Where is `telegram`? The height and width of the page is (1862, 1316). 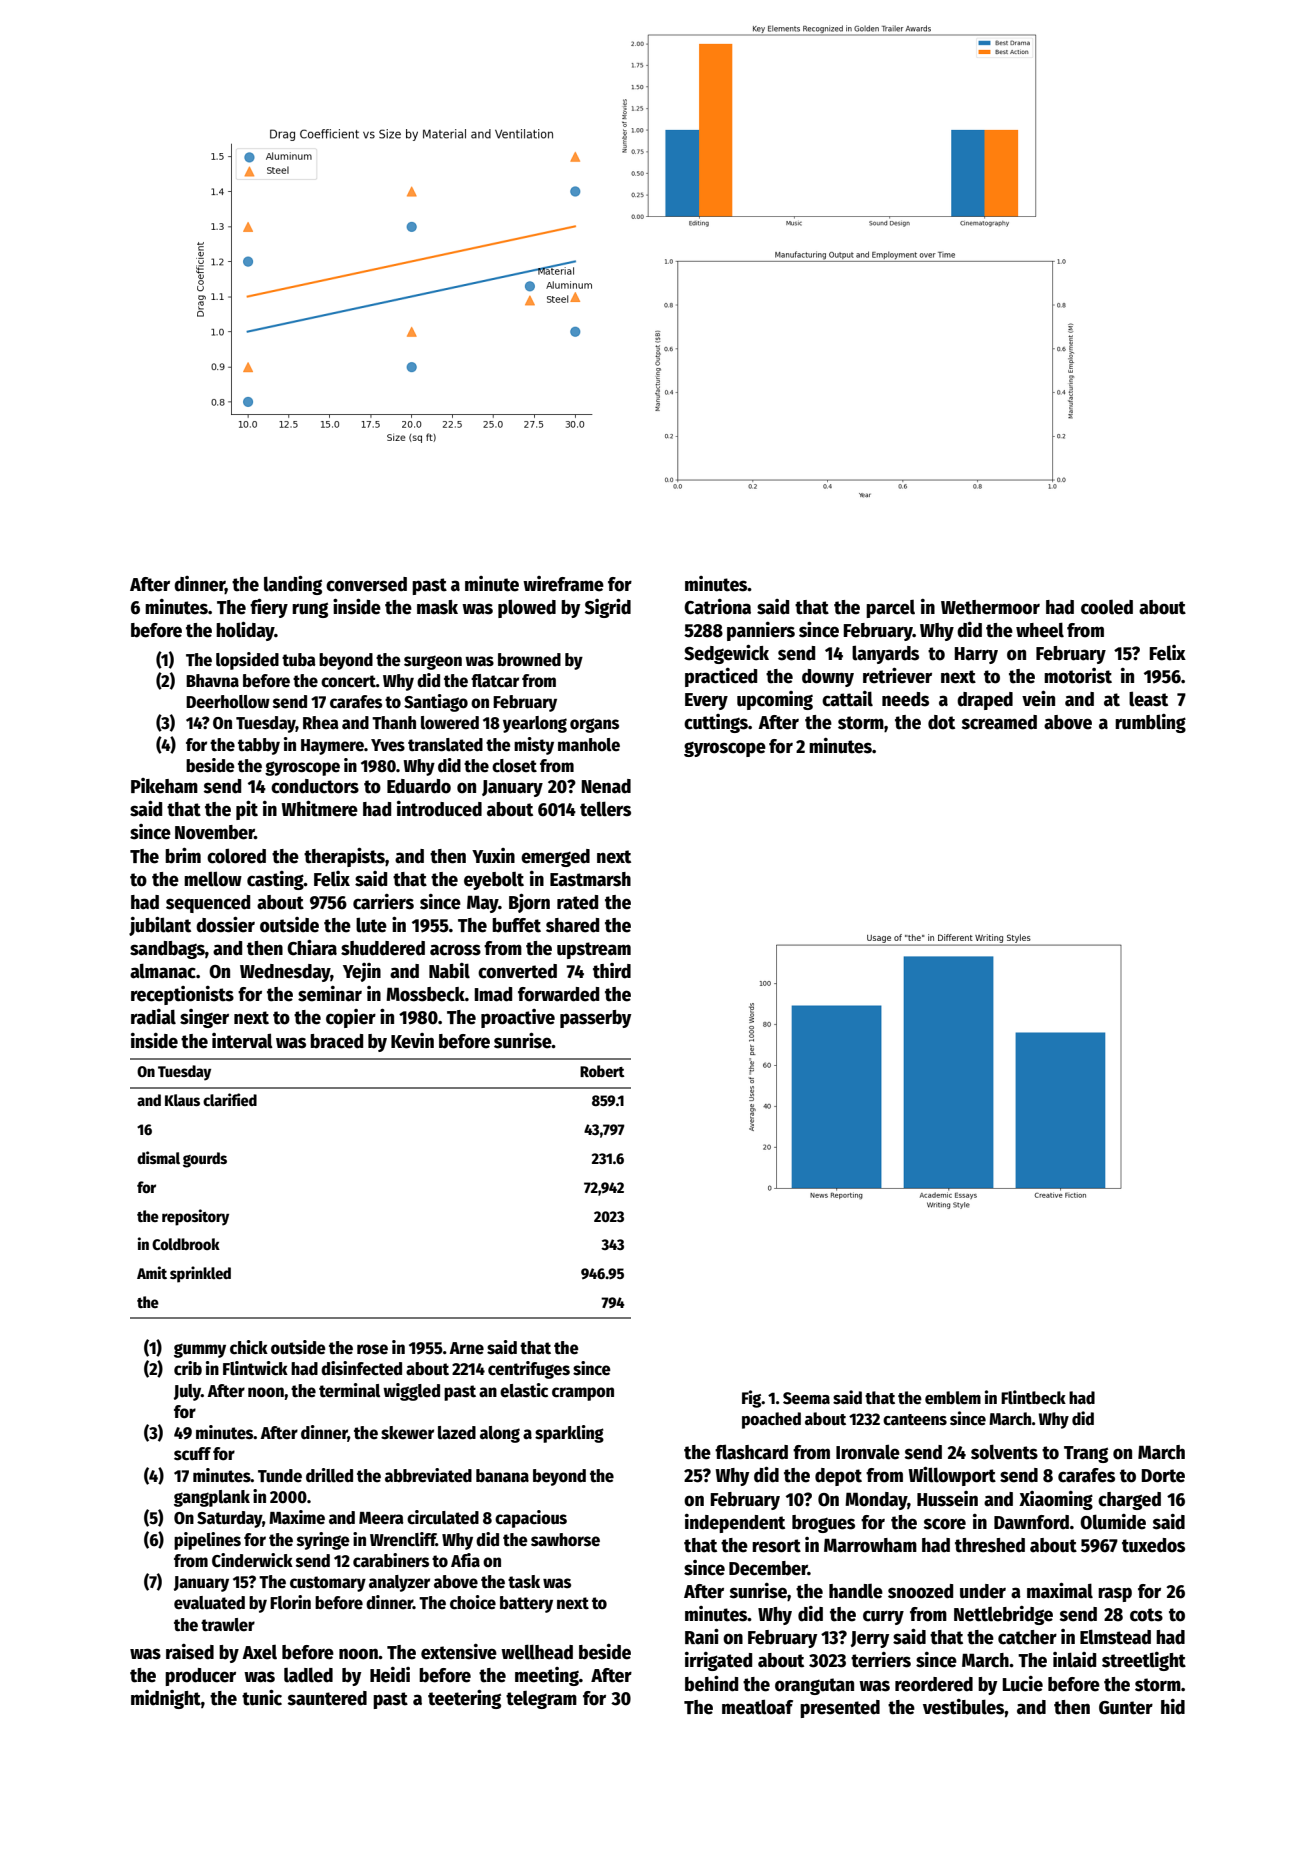
telegram is located at coordinates (541, 1700).
